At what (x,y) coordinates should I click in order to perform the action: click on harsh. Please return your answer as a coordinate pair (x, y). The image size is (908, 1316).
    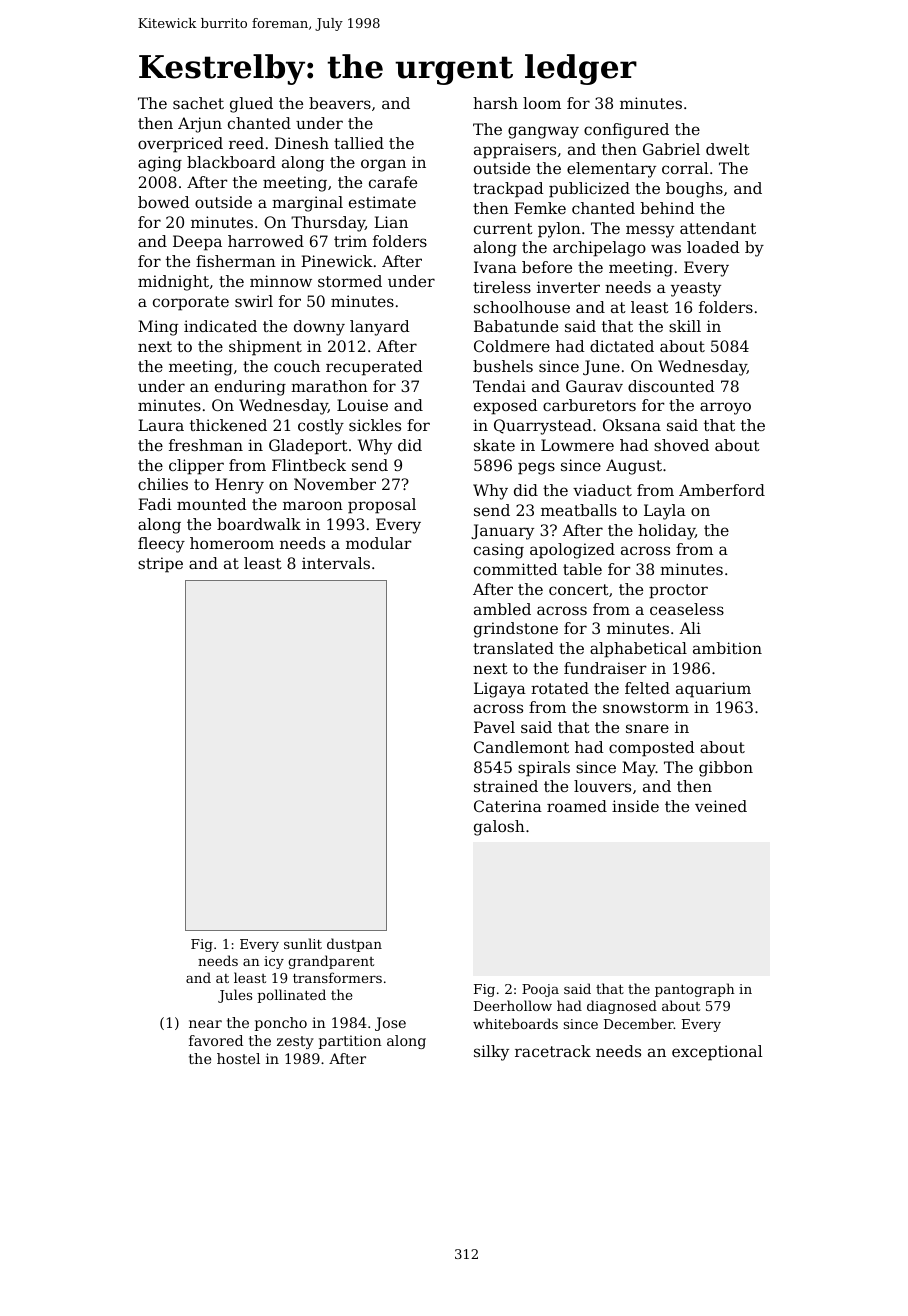
    Looking at the image, I should click on (495, 103).
